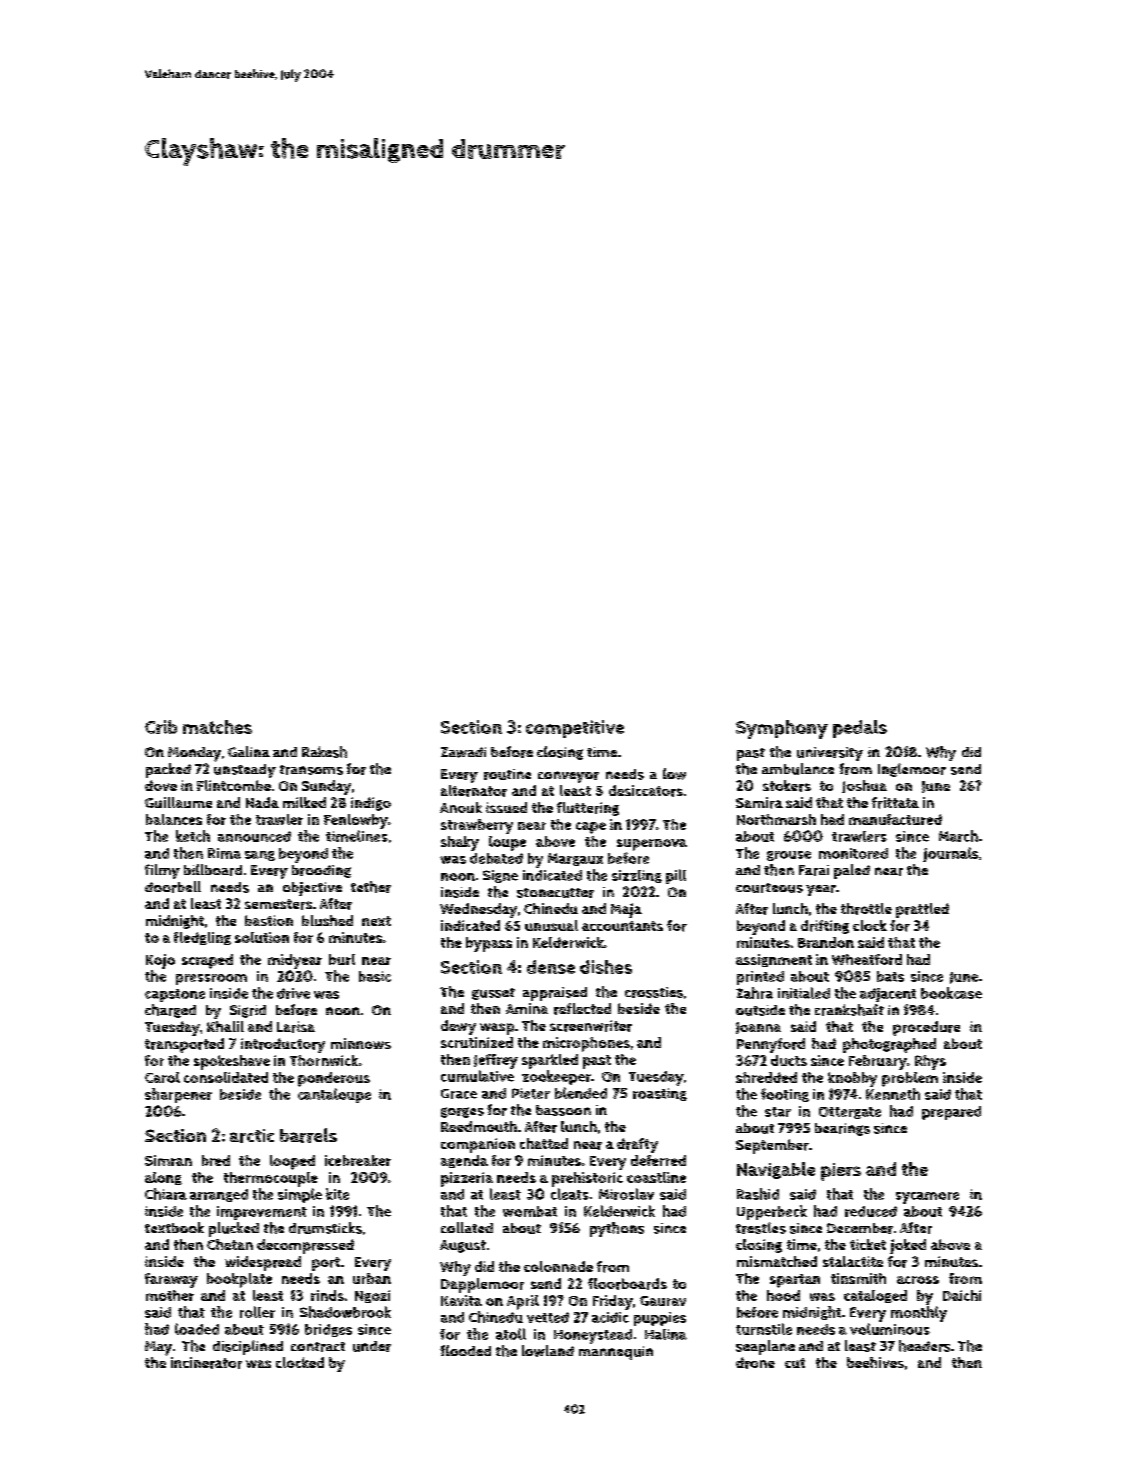  Describe the element at coordinates (262, 937) in the document. I see `solution` at that location.
